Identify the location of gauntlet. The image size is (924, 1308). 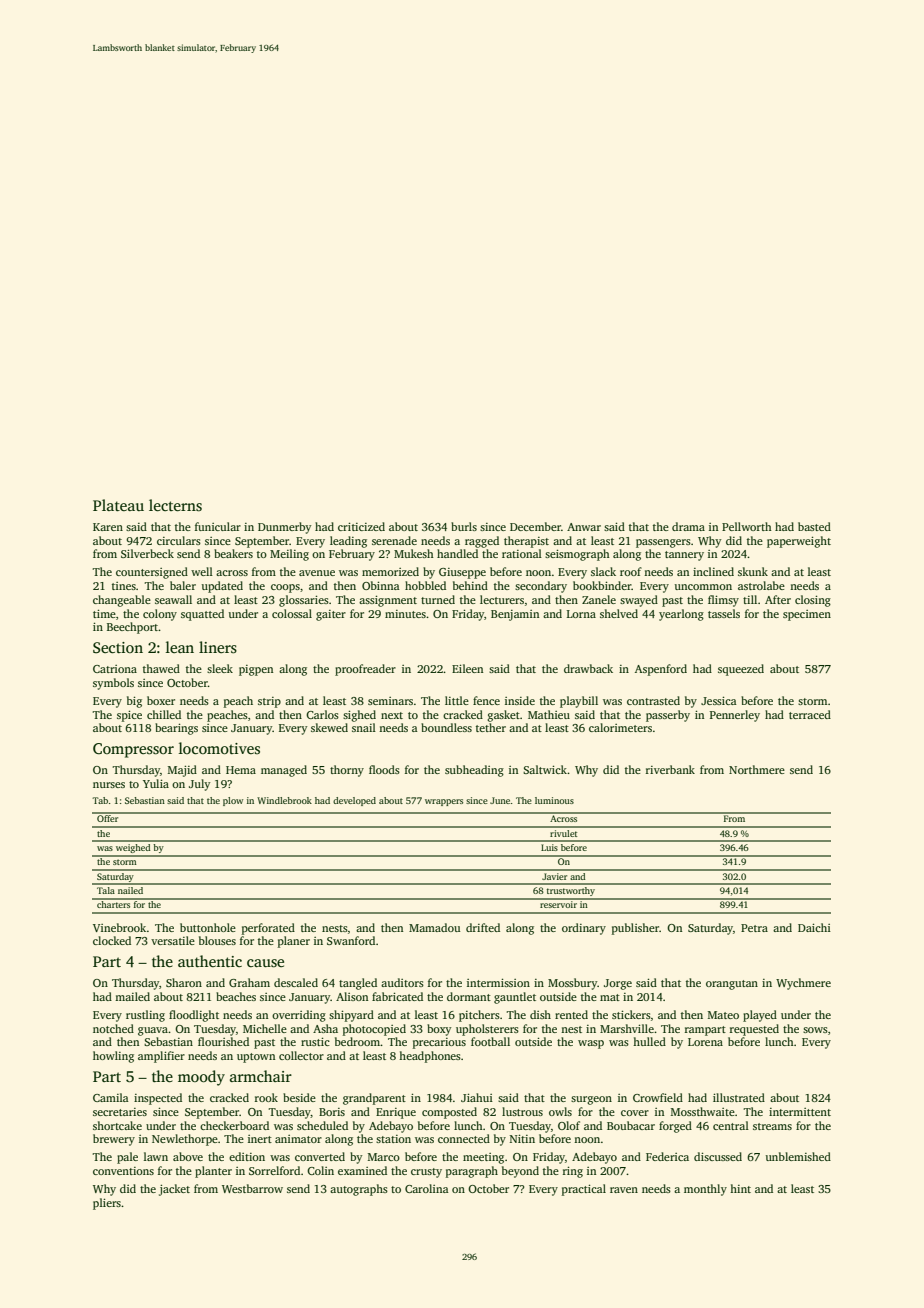
(515, 998).
